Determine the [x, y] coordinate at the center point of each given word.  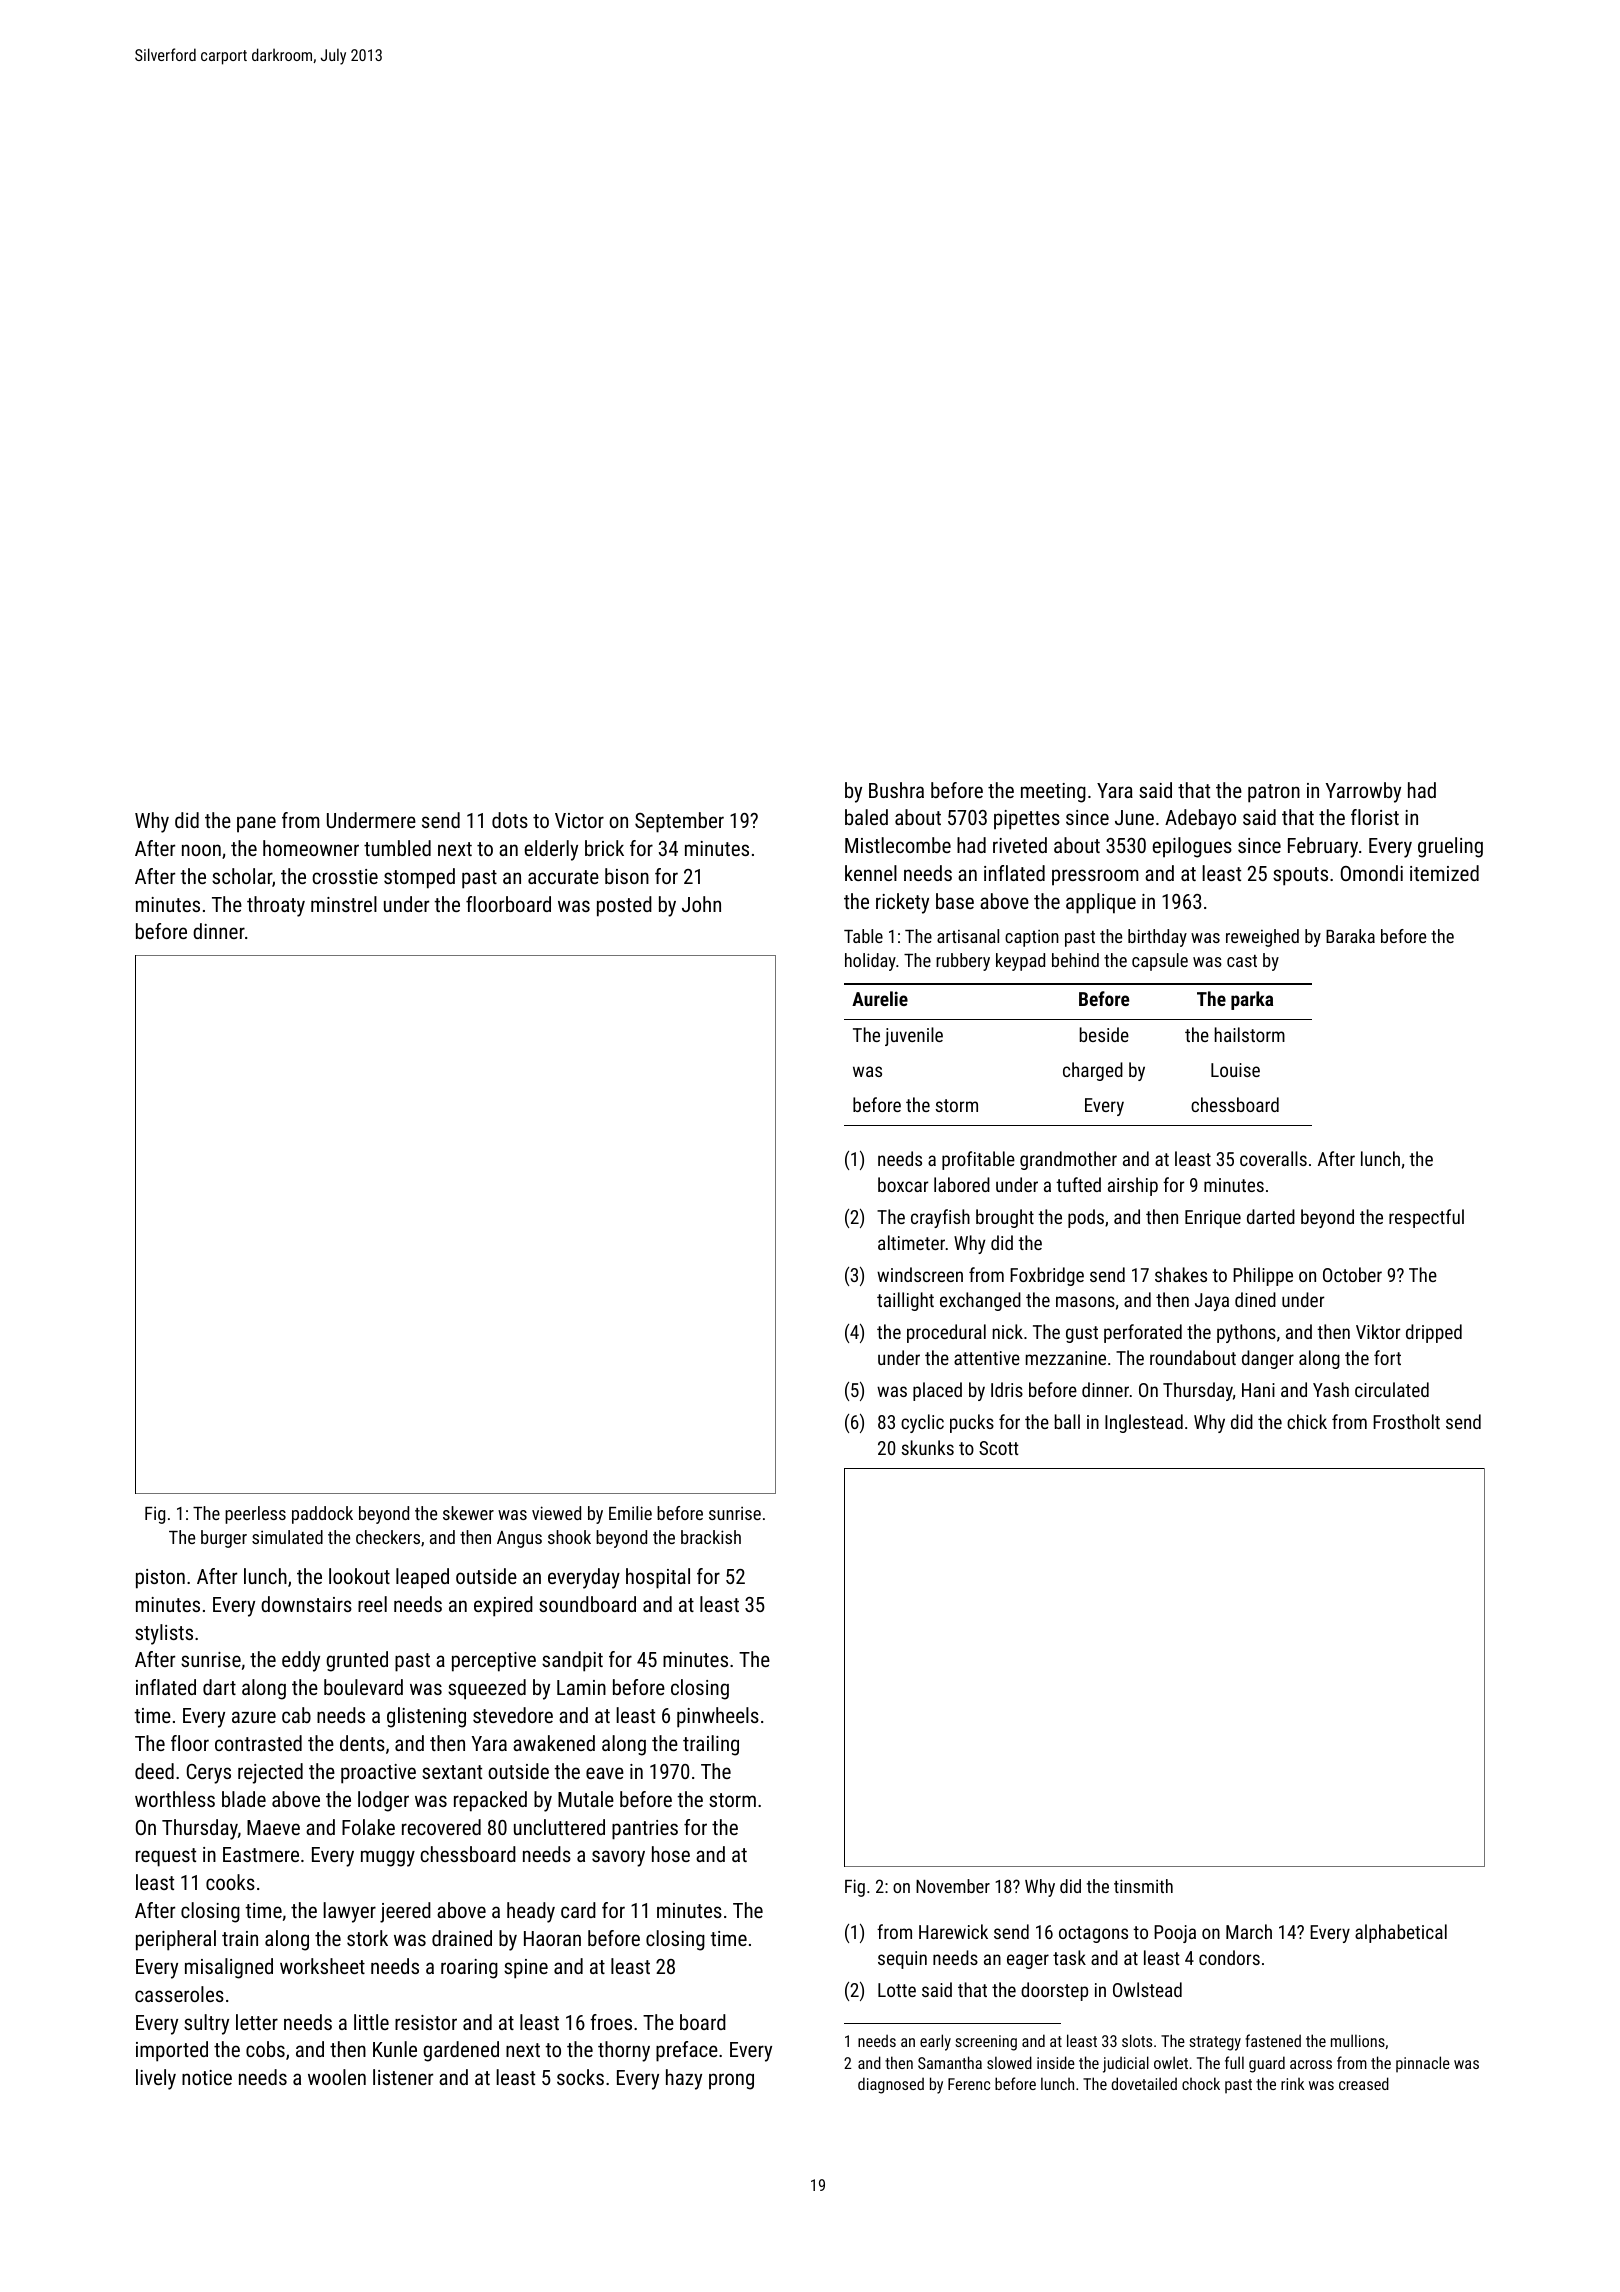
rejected [270, 1773]
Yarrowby [1363, 792]
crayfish [940, 1218]
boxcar [903, 1184]
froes [611, 2022]
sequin [902, 1960]
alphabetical [1401, 1933]
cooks [230, 1882]
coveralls [1273, 1158]
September [679, 822]
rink [1292, 2084]
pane [256, 824]
